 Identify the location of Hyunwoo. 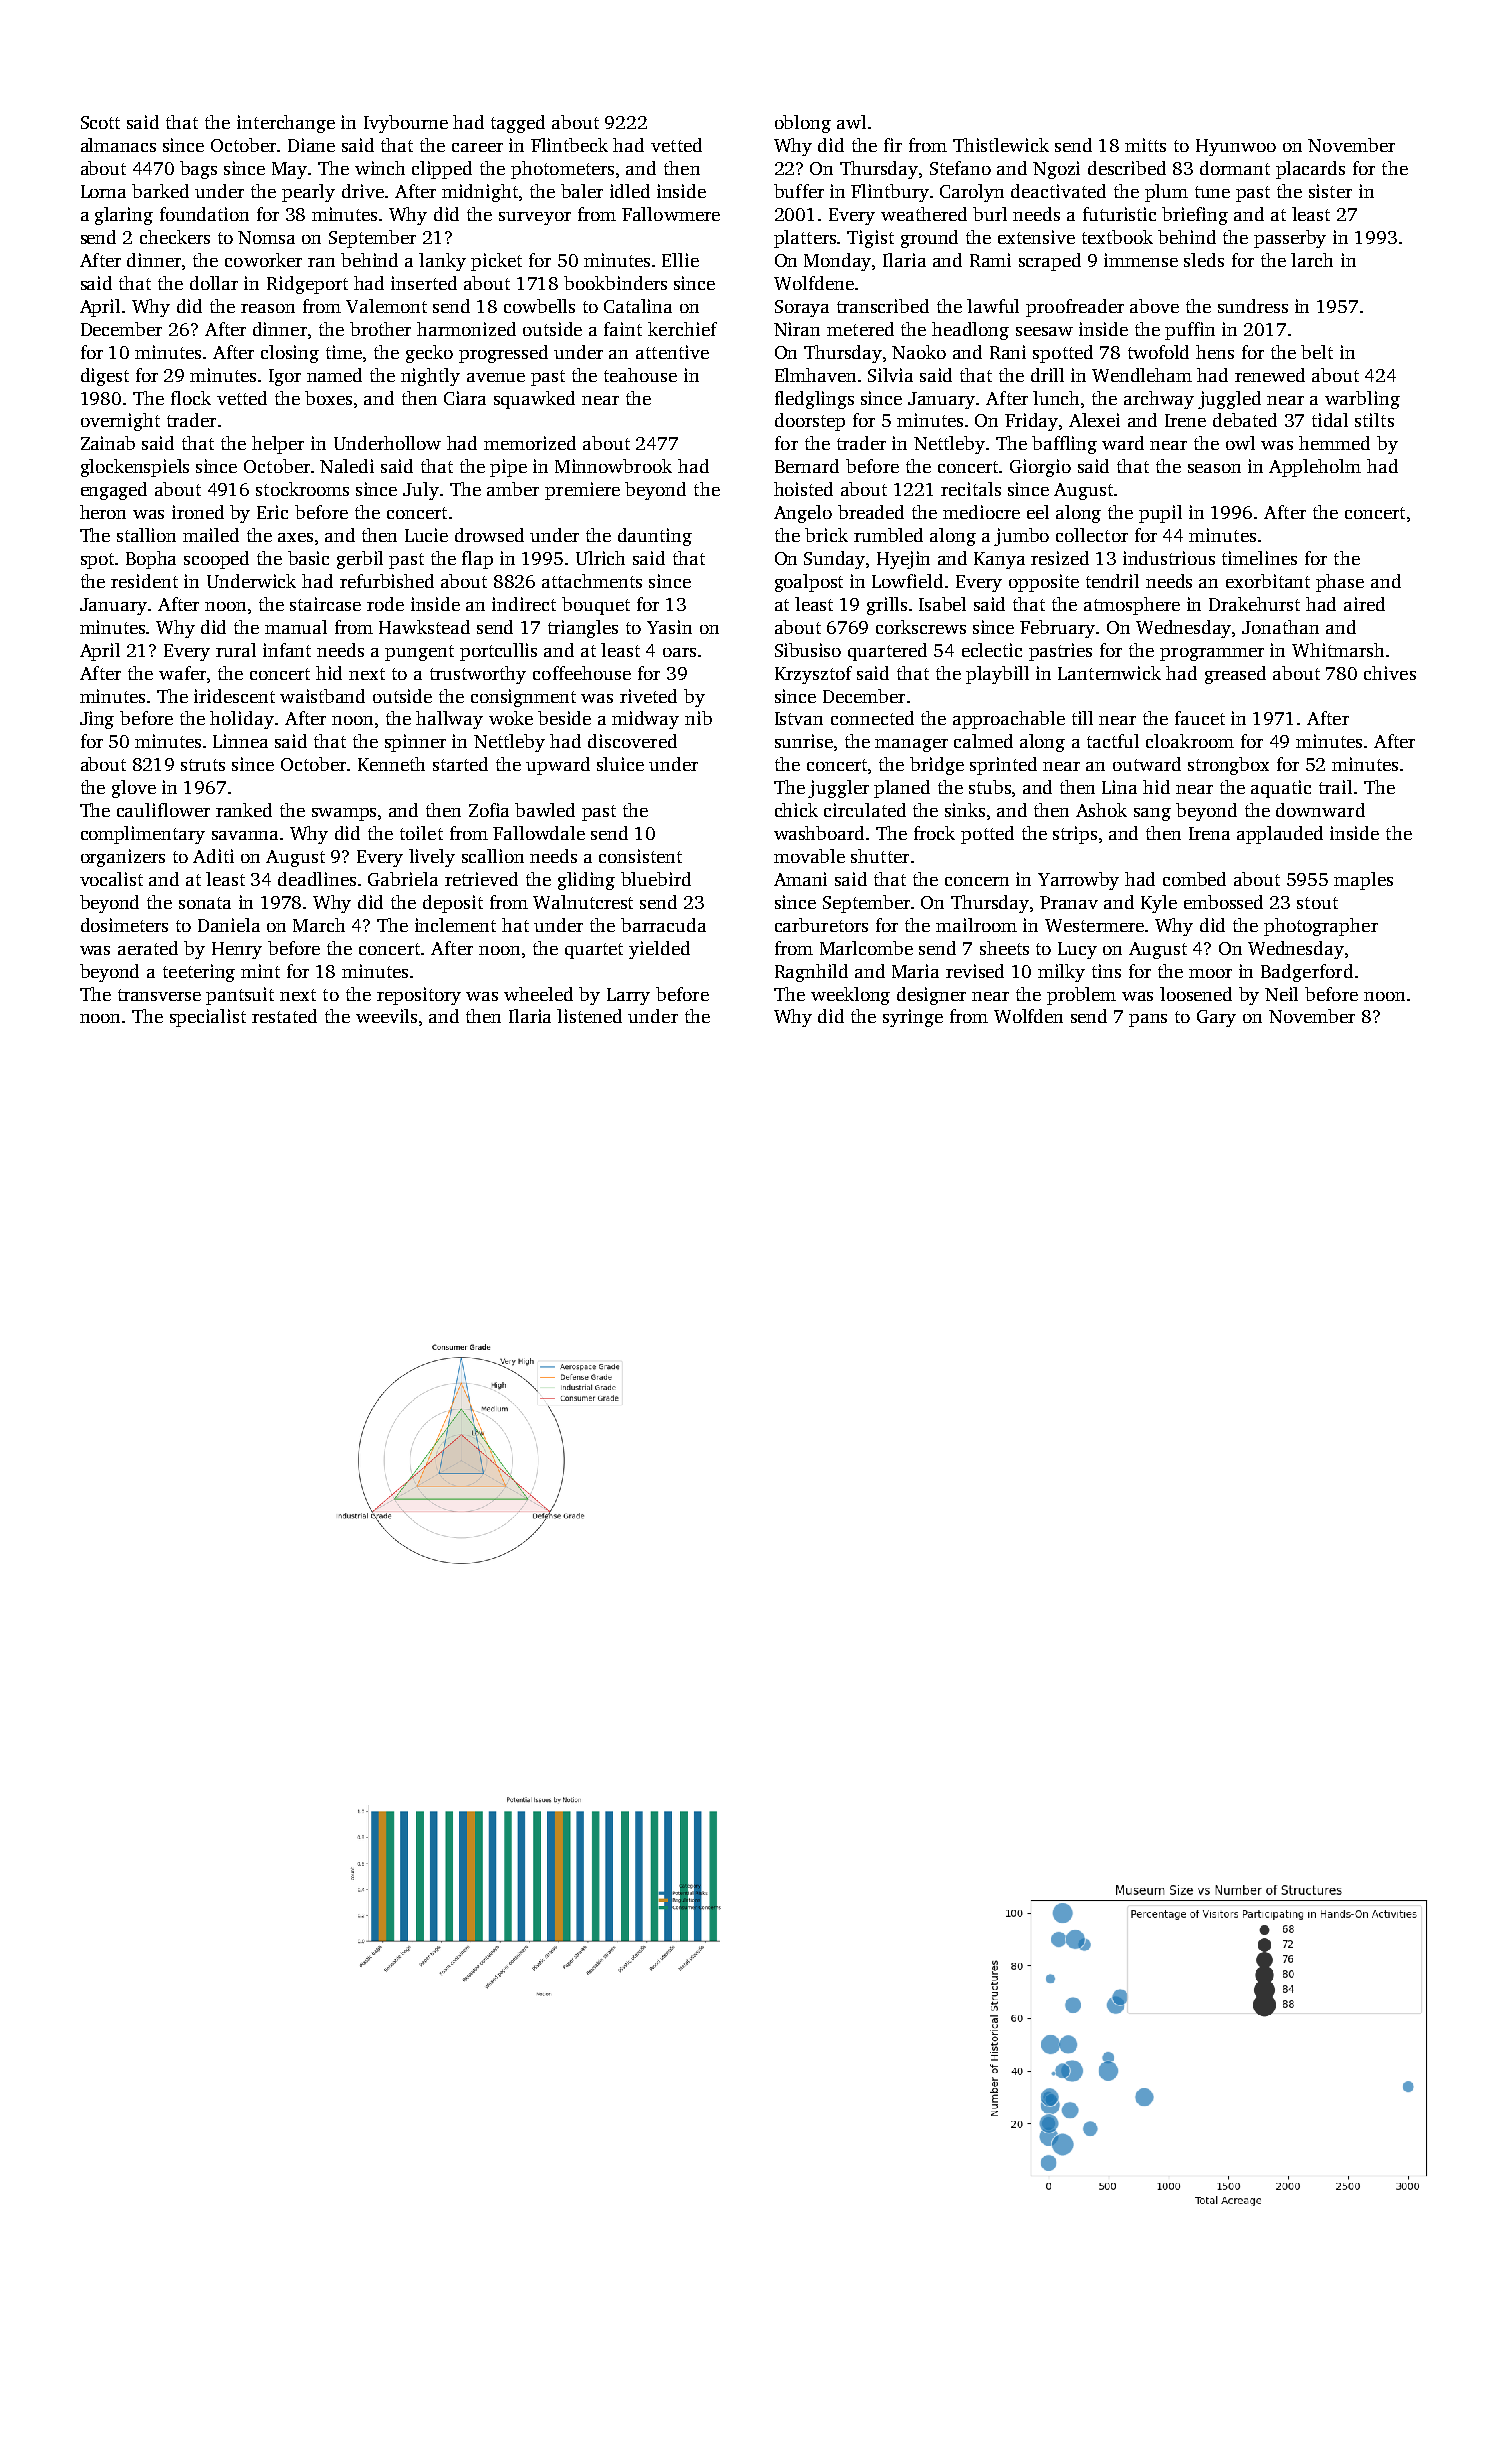
(1236, 147).
